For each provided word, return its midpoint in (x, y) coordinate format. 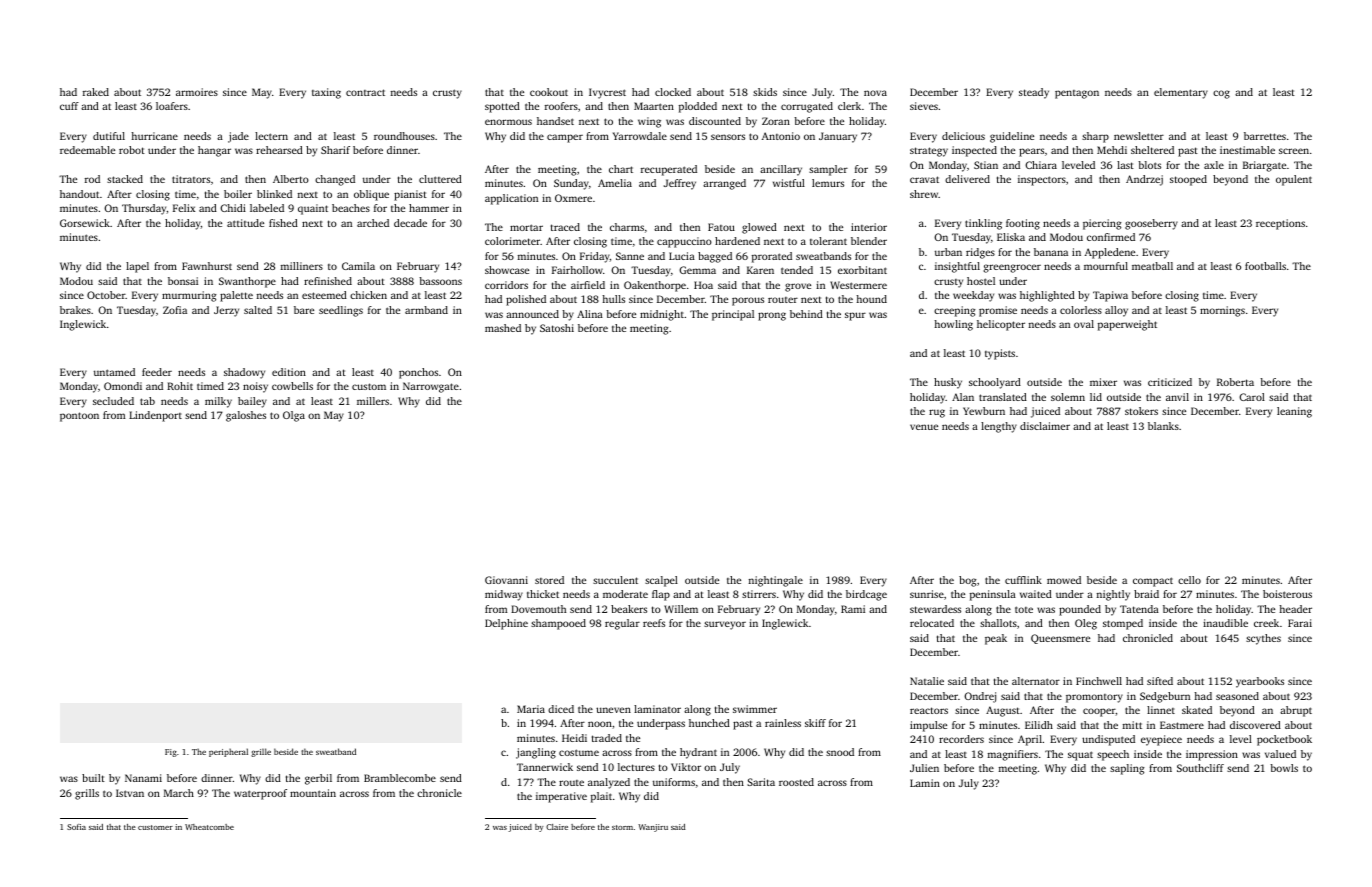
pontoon (79, 417)
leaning (1294, 412)
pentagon (1077, 94)
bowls (1284, 768)
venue (924, 427)
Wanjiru (653, 828)
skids (765, 92)
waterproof (260, 794)
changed (335, 180)
